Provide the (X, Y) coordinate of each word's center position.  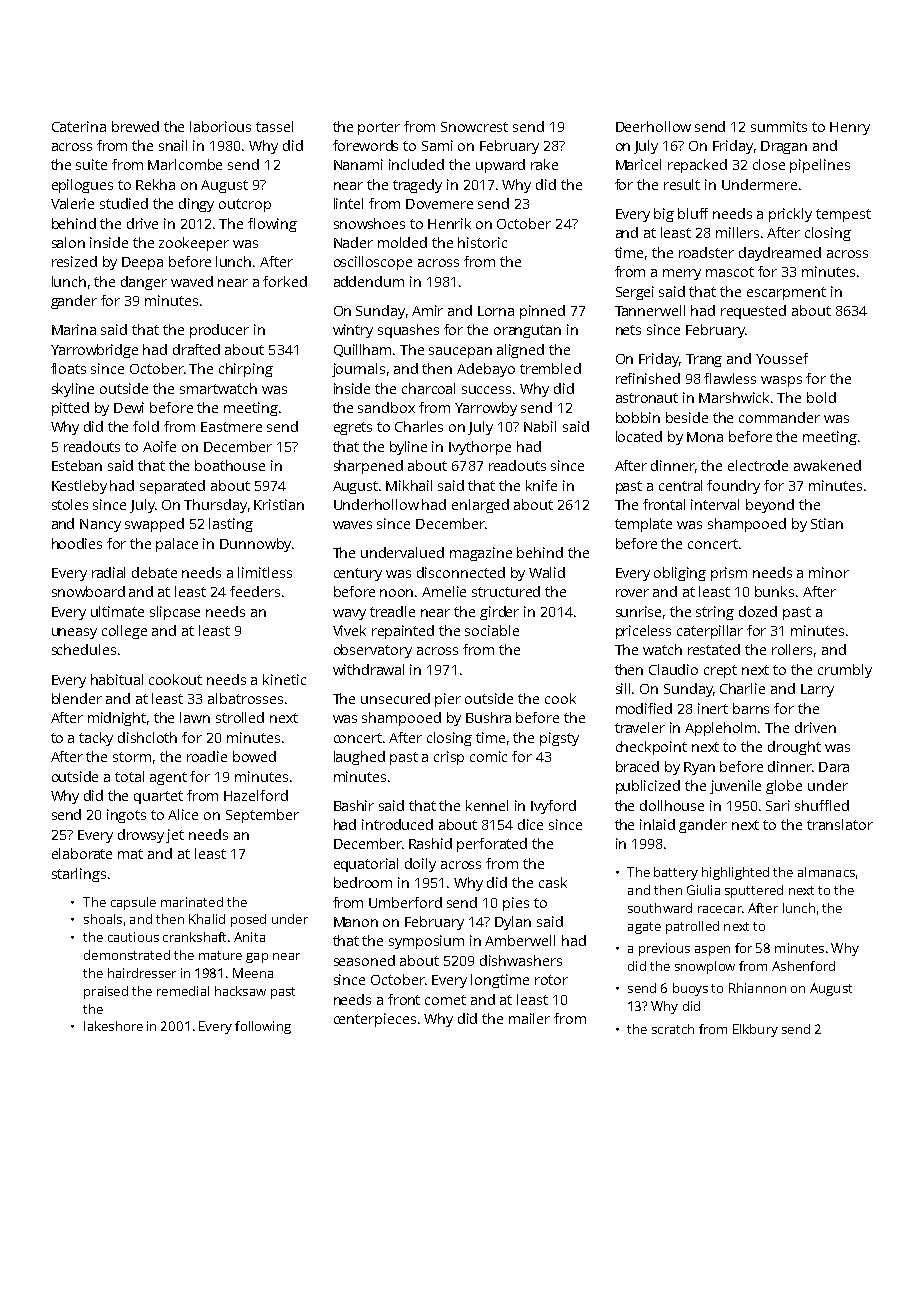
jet (175, 836)
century (358, 574)
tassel (274, 126)
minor (829, 572)
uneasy (74, 633)
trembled (550, 368)
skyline (73, 390)
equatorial (366, 865)
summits (779, 126)
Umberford (405, 902)
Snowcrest (474, 127)
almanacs (826, 872)
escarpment (786, 293)
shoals (103, 919)
